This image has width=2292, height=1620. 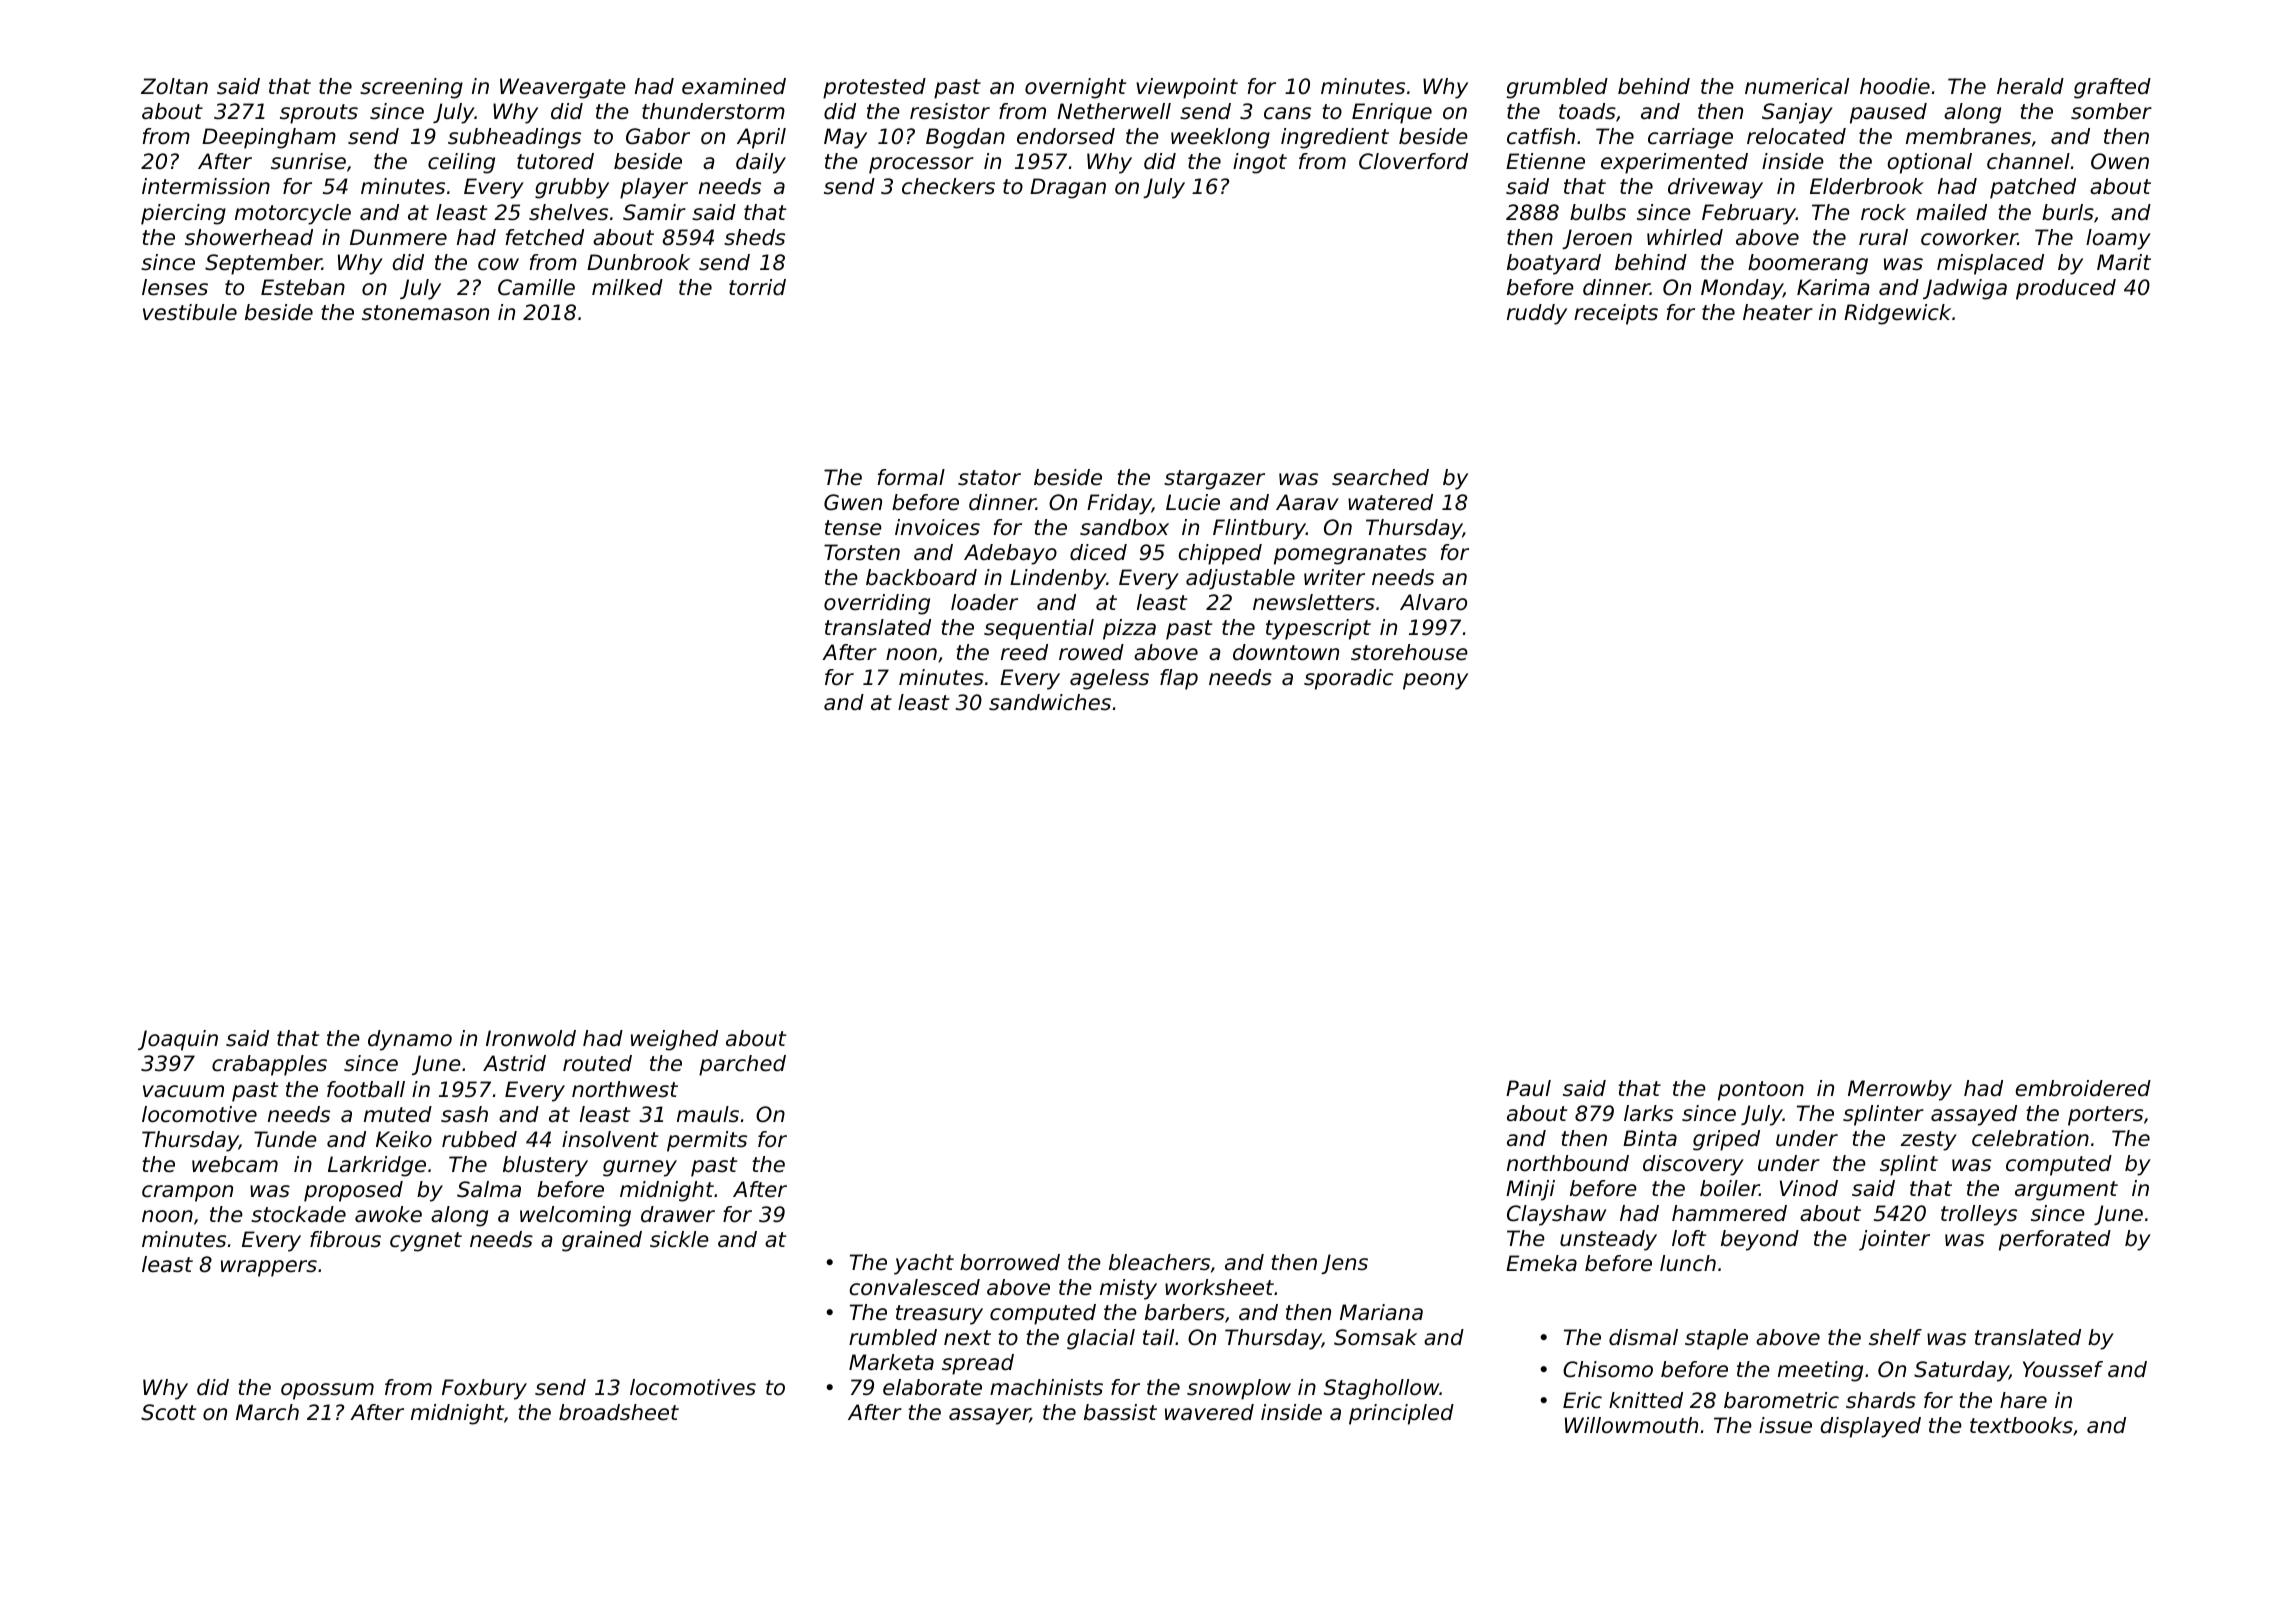 I want to click on hoodie, so click(x=1895, y=86).
